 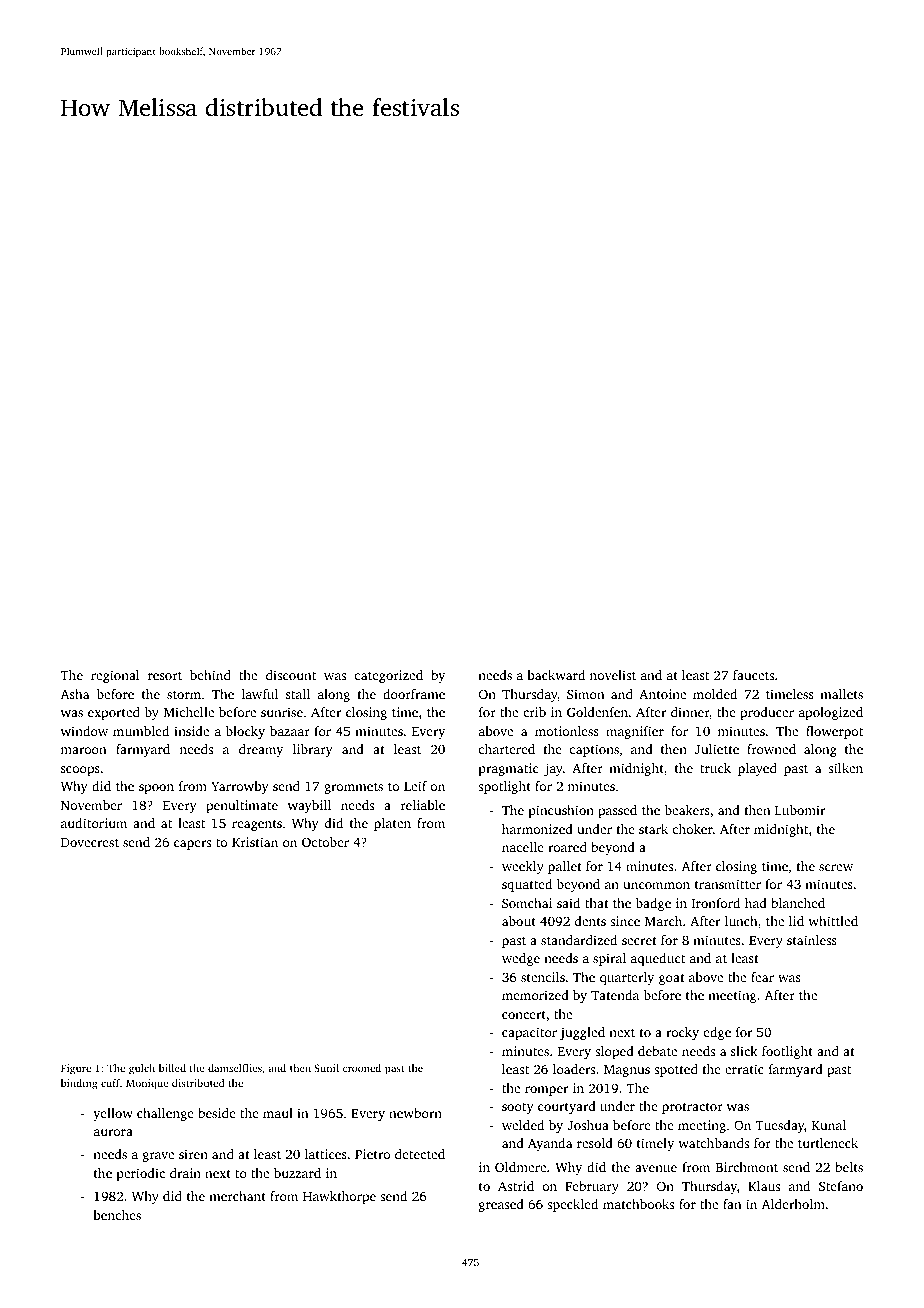 I want to click on silken, so click(x=845, y=768).
